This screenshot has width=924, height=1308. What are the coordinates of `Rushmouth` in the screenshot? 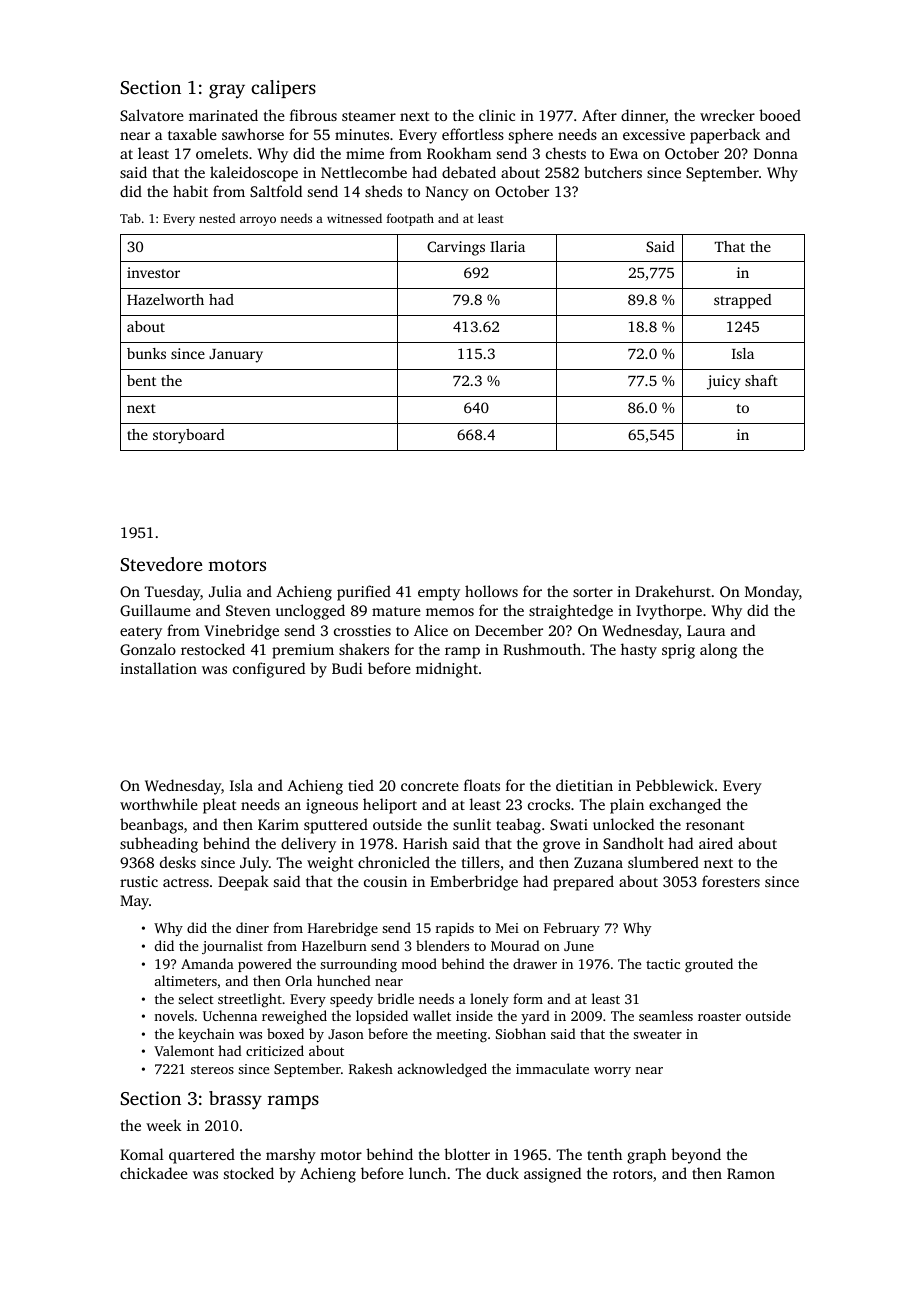 It's located at (542, 649).
